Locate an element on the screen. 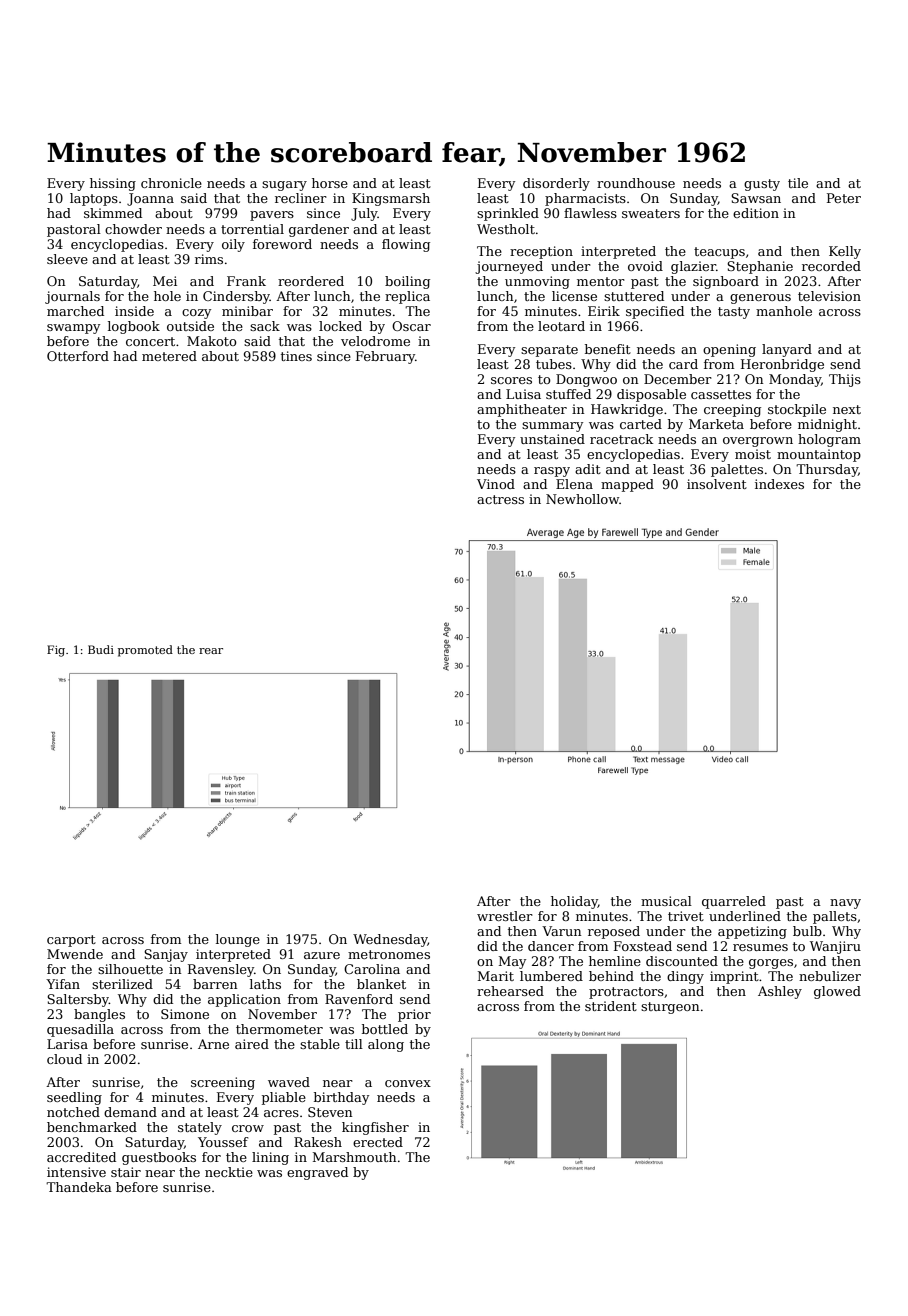 The width and height of the screenshot is (908, 1316). birthday is located at coordinates (341, 1098).
